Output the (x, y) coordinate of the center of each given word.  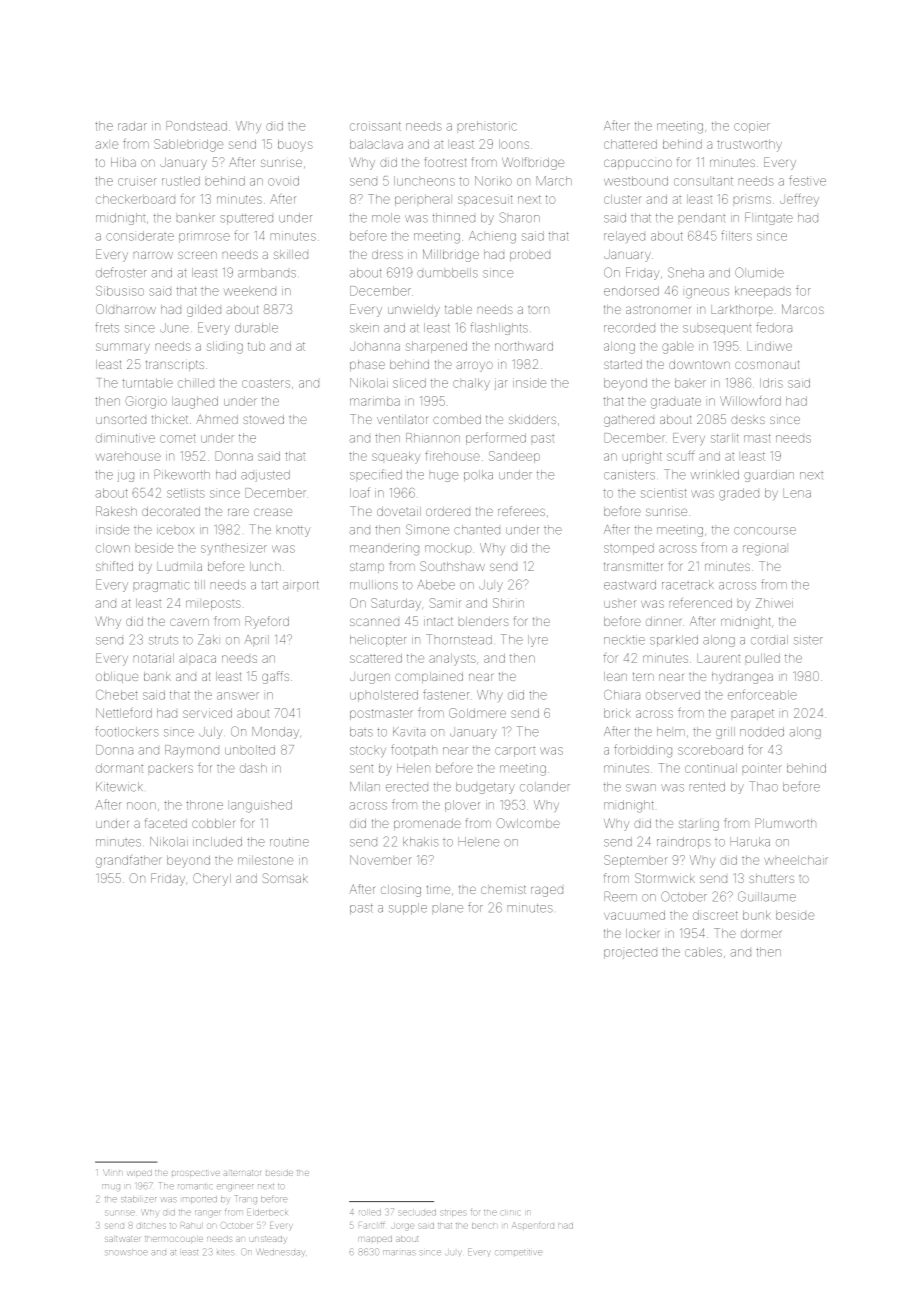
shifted (114, 566)
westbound (636, 181)
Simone (427, 529)
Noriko (493, 181)
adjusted (265, 476)
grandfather (129, 861)
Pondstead (196, 126)
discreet (715, 915)
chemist (503, 889)
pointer (762, 768)
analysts (452, 659)
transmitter (633, 566)
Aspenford (533, 1225)
